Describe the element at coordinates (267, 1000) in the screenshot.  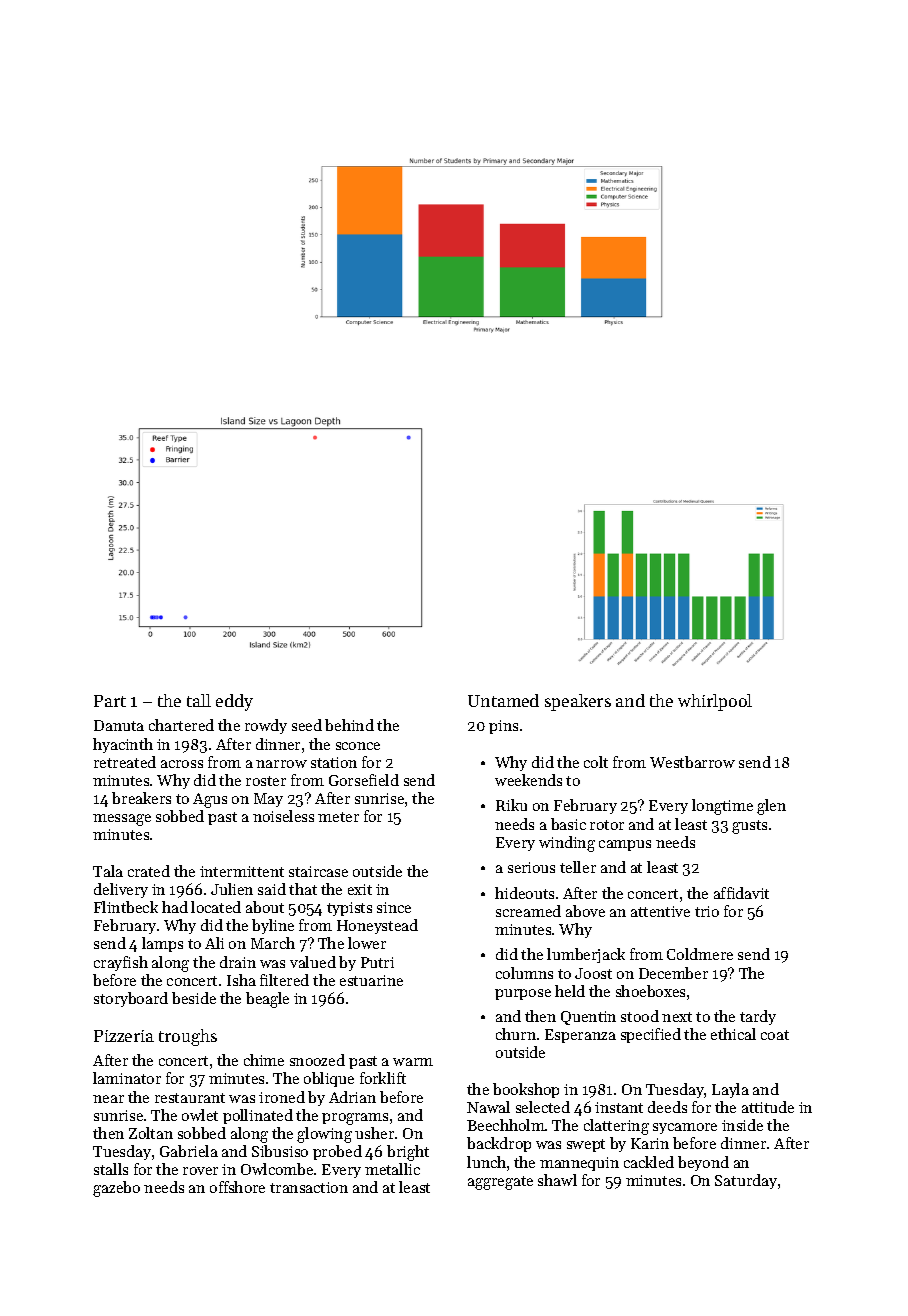
I see `beagle` at that location.
